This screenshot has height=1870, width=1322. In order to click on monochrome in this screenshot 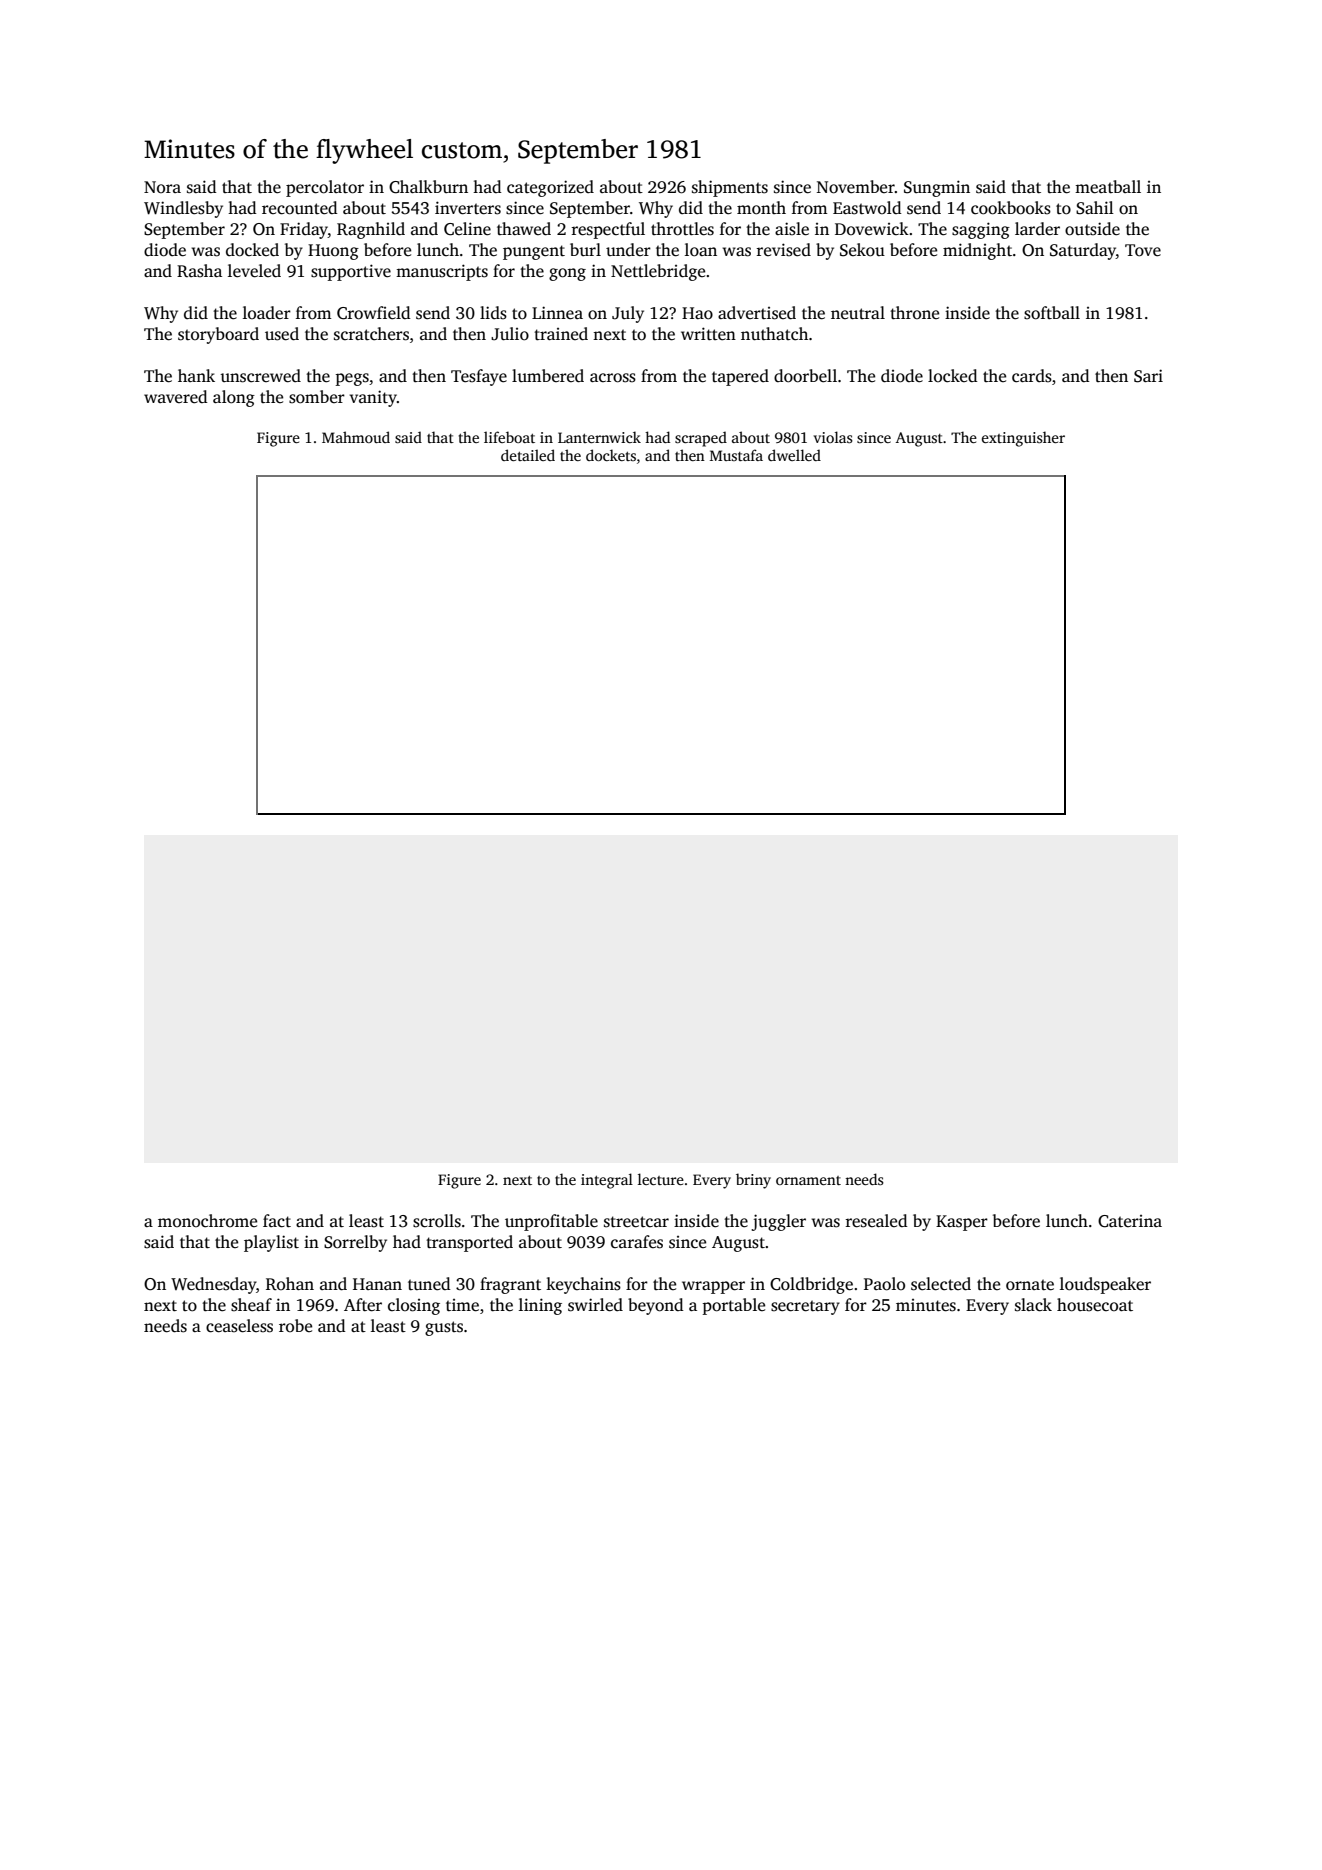, I will do `click(207, 1221)`.
